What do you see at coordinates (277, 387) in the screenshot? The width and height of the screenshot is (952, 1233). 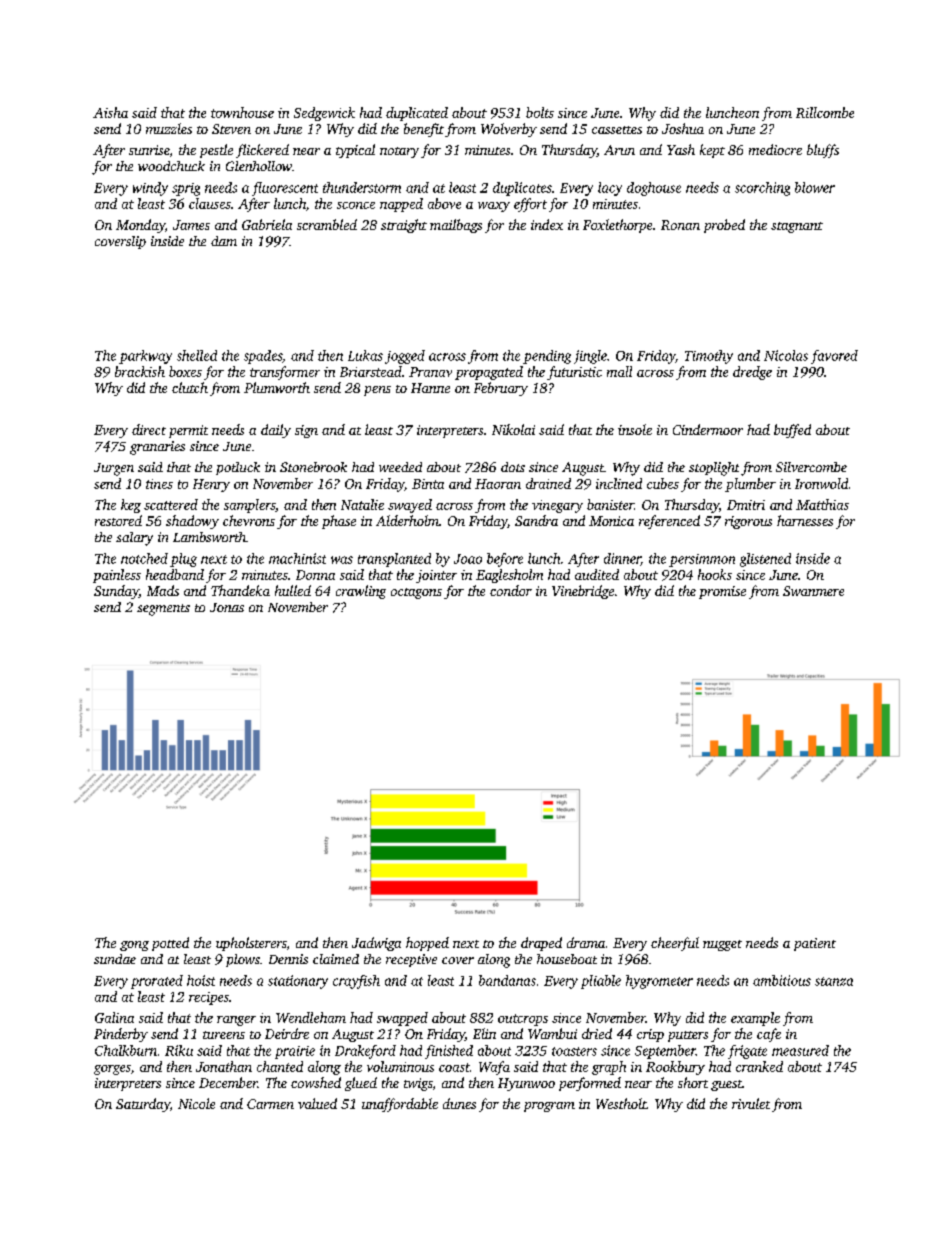 I see `Plumworth` at bounding box center [277, 387].
